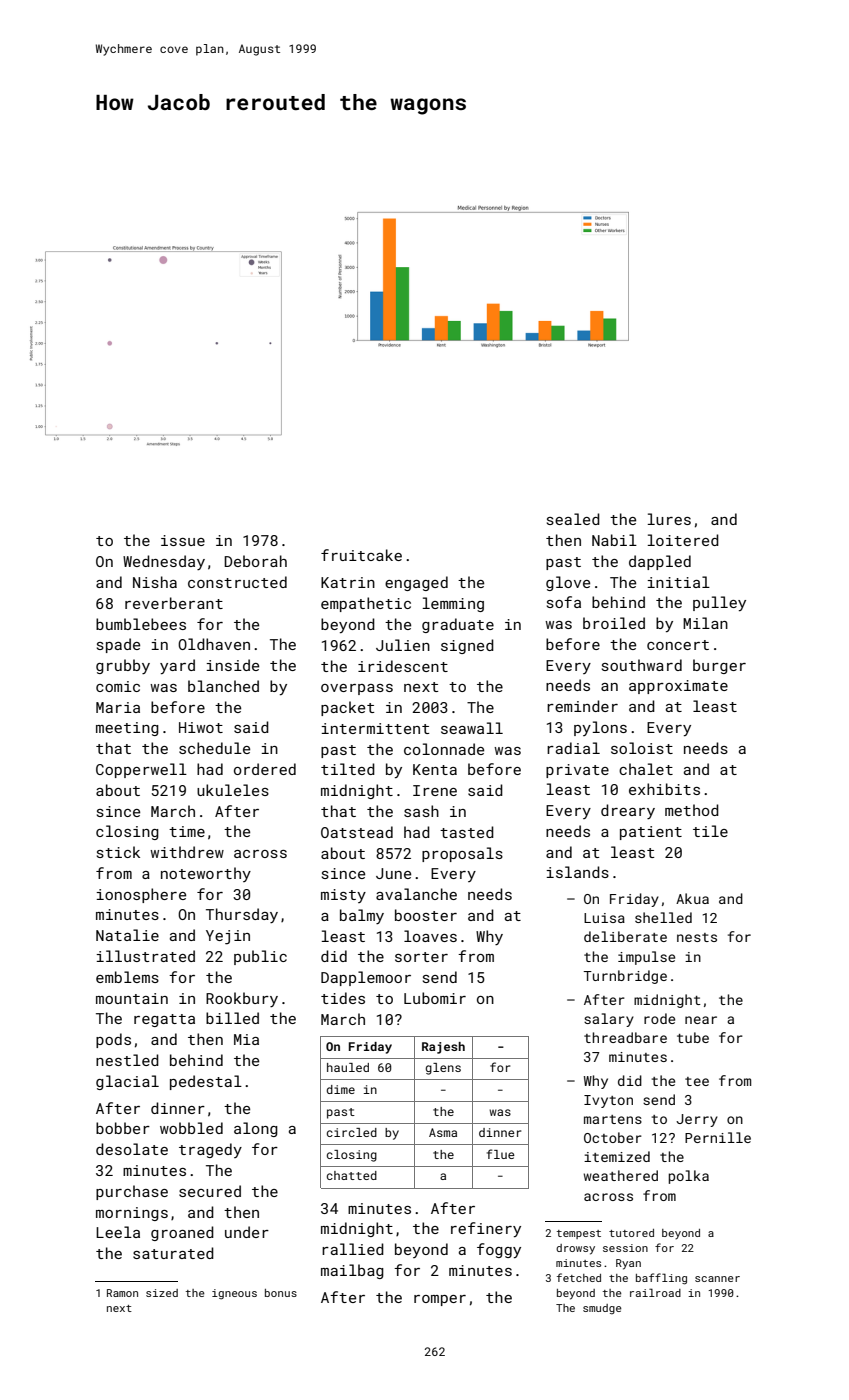 The image size is (849, 1400). Describe the element at coordinates (660, 562) in the document. I see `dappled` at that location.
